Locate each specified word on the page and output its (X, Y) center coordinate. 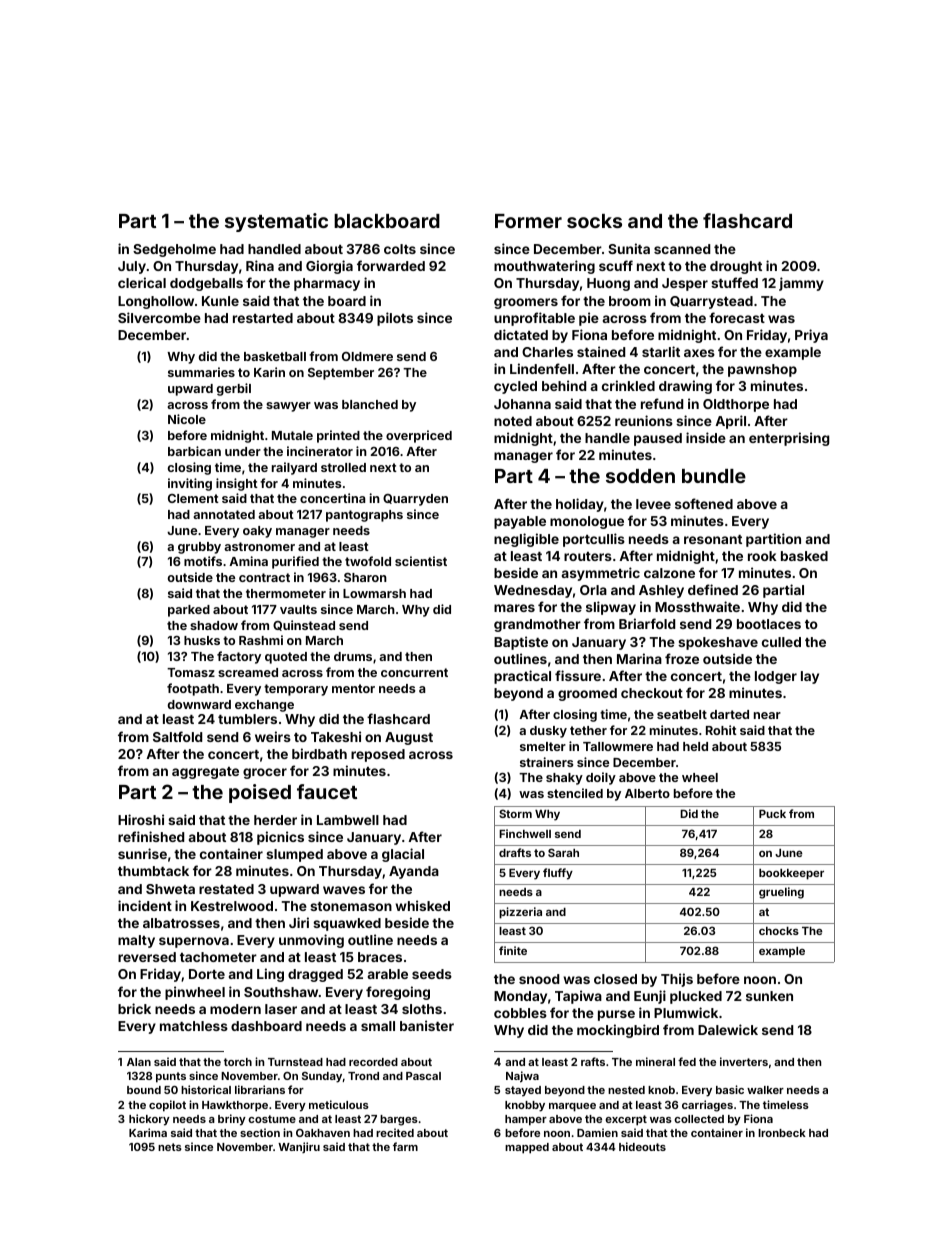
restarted (263, 318)
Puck (772, 814)
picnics (280, 838)
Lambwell (348, 820)
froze (682, 658)
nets (170, 1147)
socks (594, 221)
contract (264, 577)
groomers (526, 303)
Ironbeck (782, 1133)
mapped (527, 1148)
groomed (587, 694)
